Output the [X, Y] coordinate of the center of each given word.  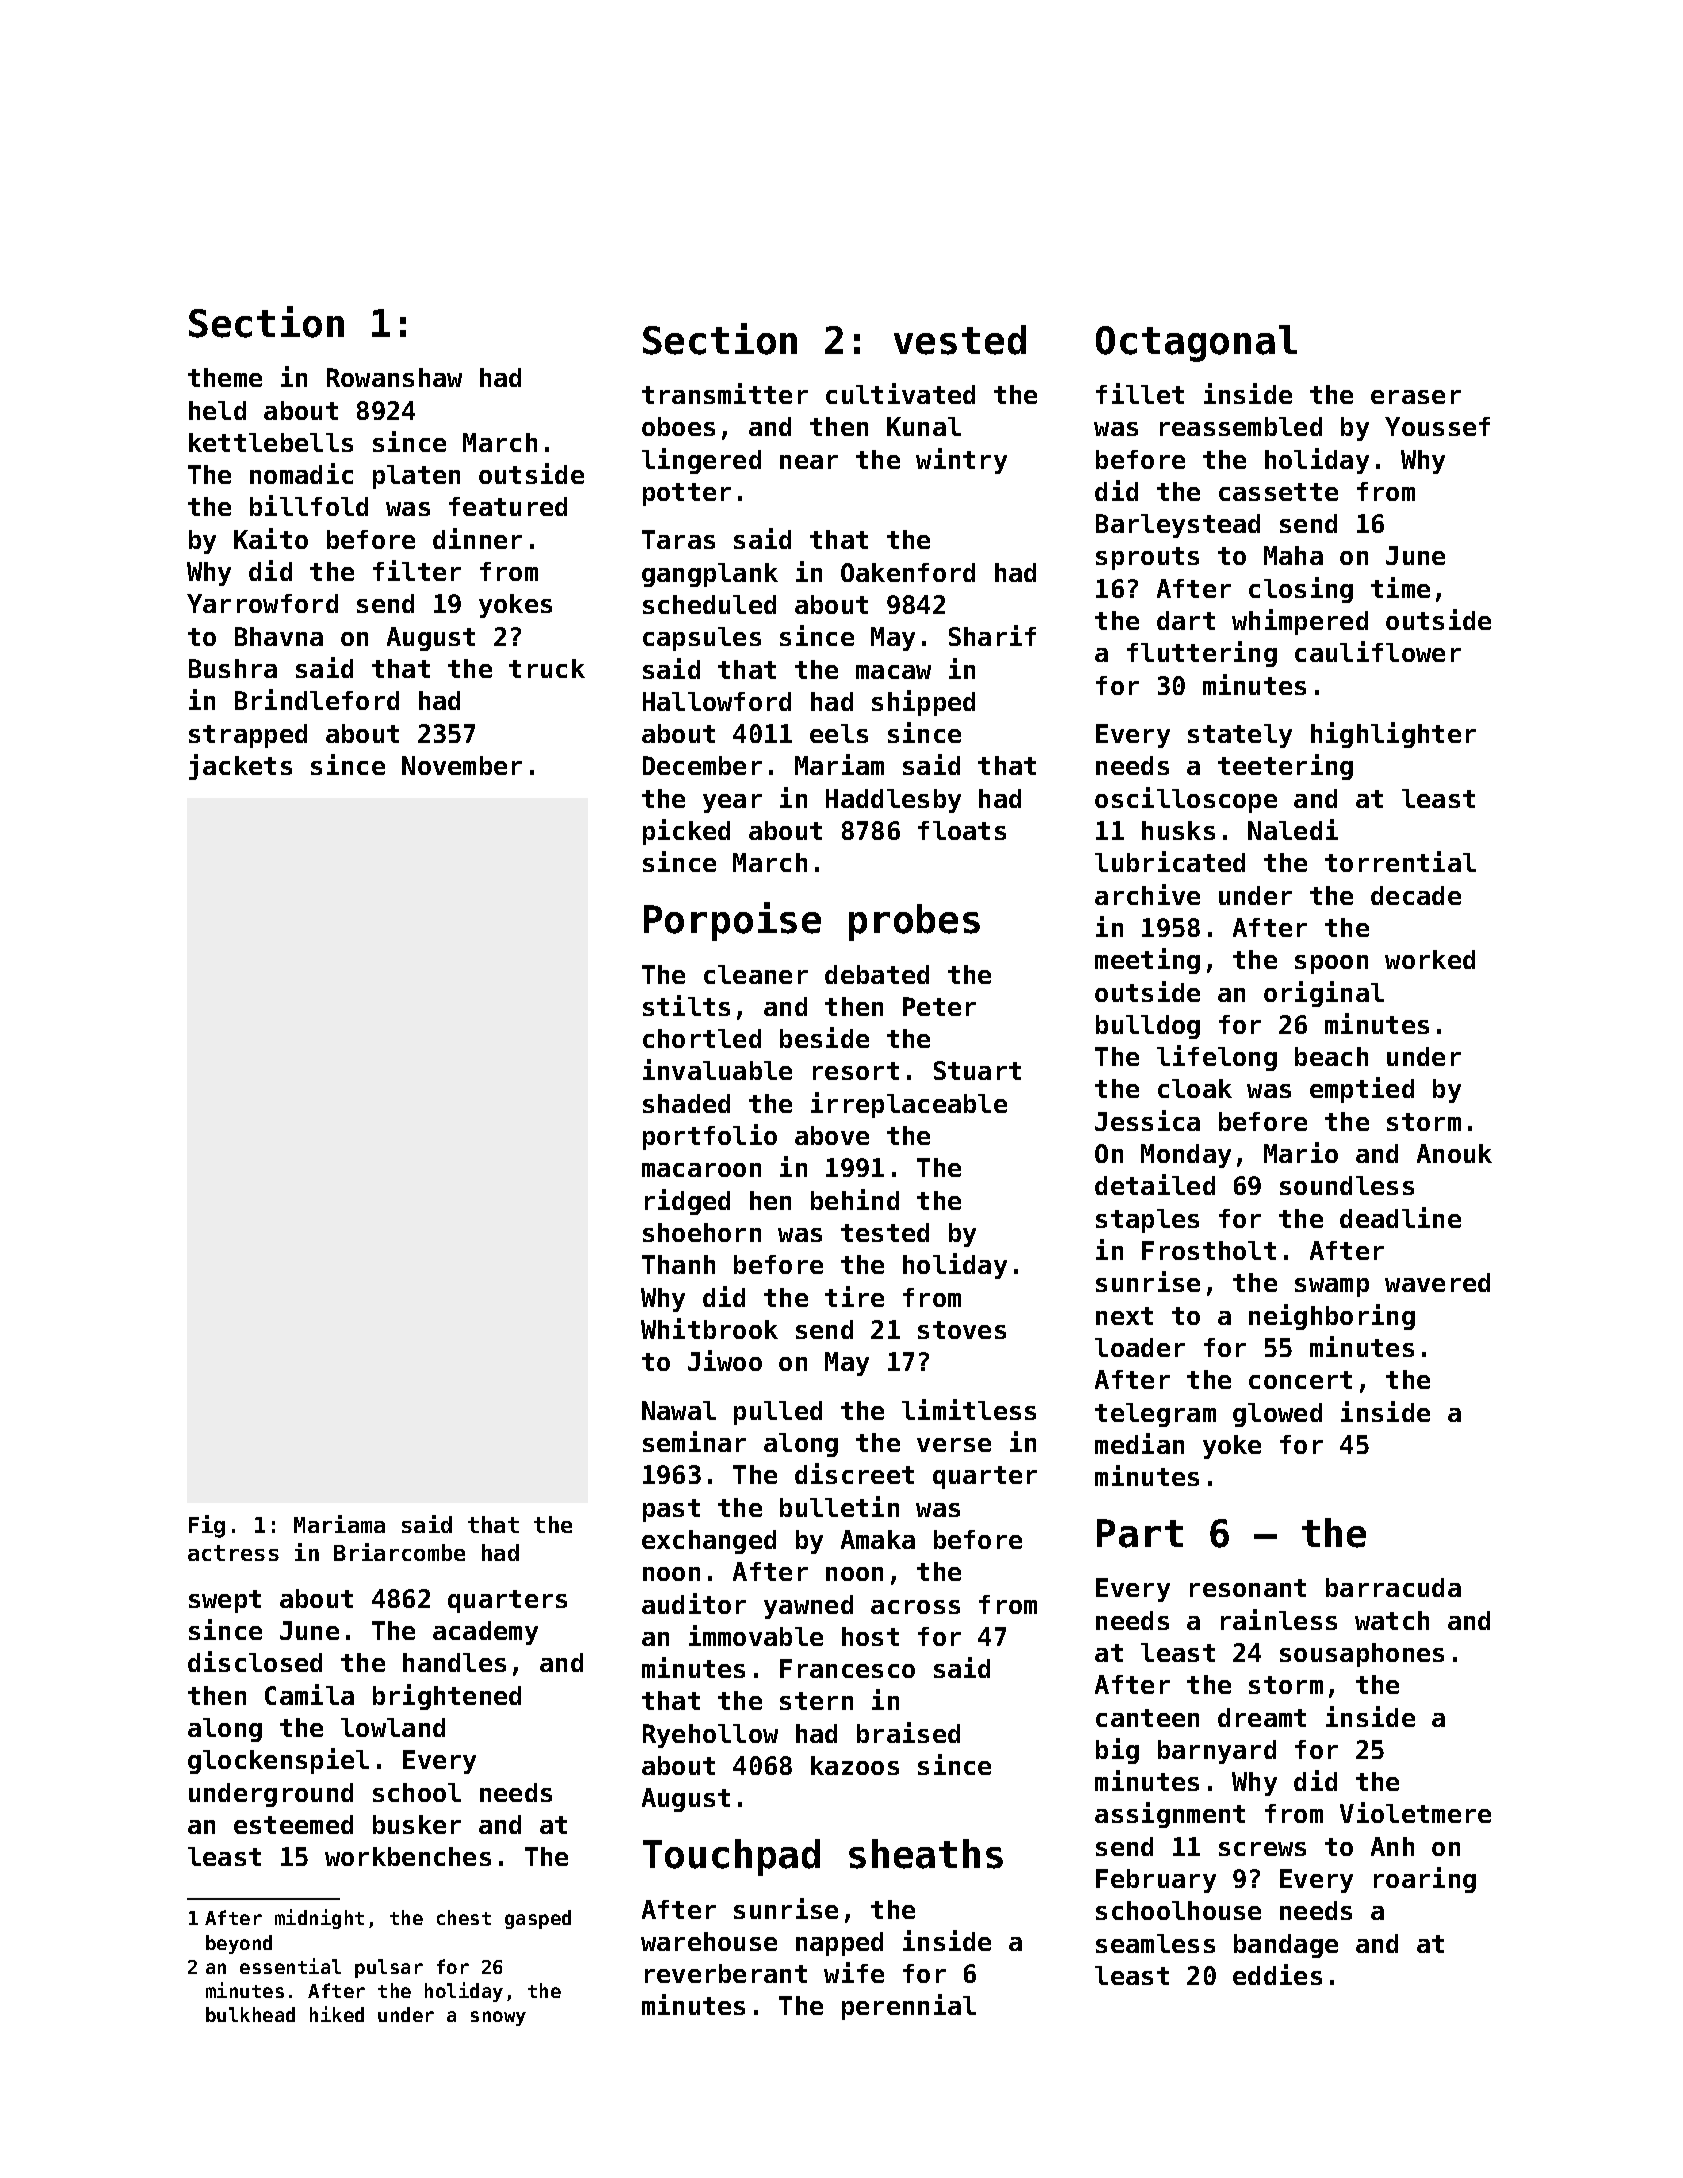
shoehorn [702, 1232]
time [1400, 587]
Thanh [678, 1264]
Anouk [1454, 1153]
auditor [694, 1603]
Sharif [992, 635]
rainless [1279, 1619]
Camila [309, 1694]
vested [960, 340]
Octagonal [1196, 343]
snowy [498, 2018]
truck [547, 668]
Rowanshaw [394, 377]
